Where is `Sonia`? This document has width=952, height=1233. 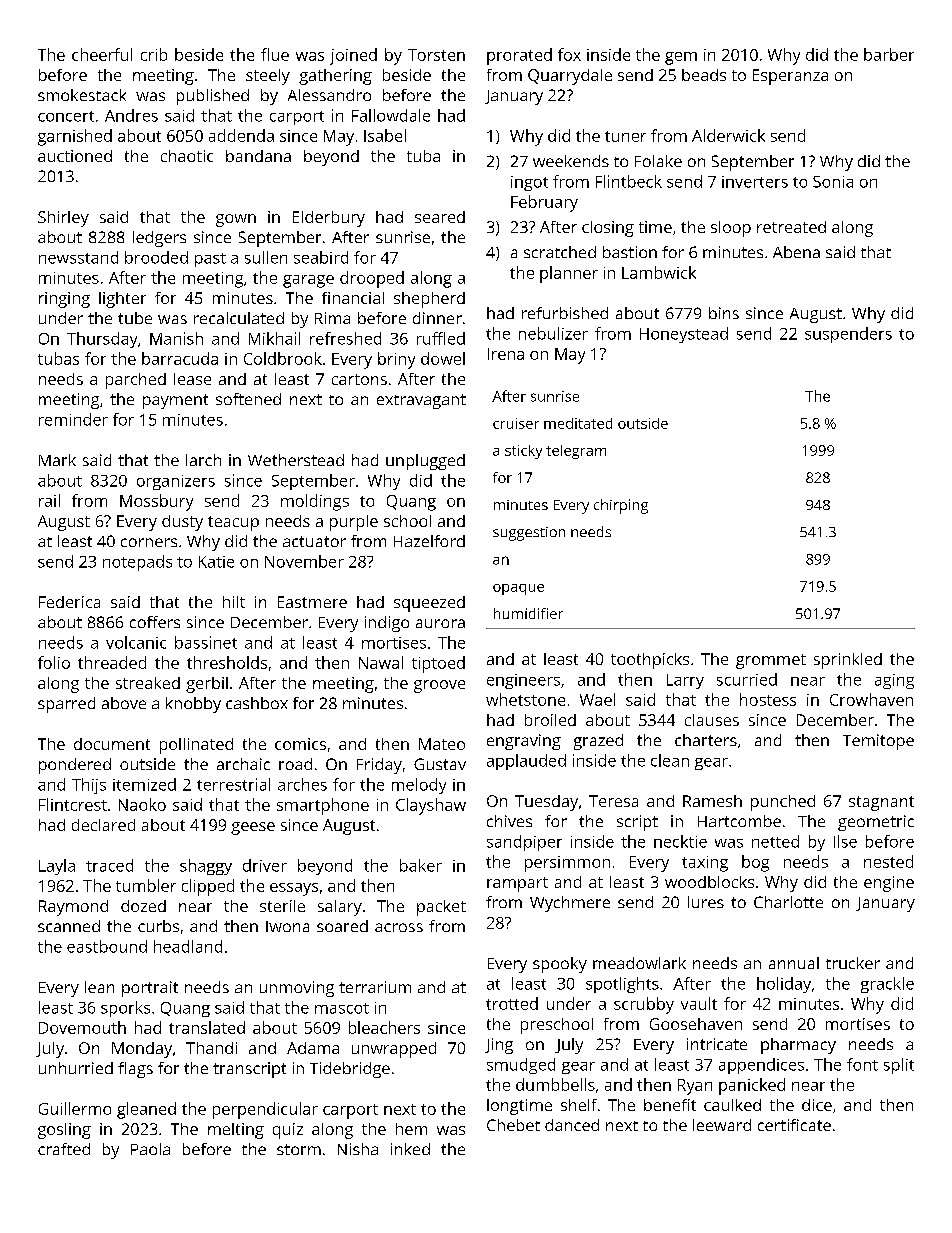
Sonia is located at coordinates (833, 182).
